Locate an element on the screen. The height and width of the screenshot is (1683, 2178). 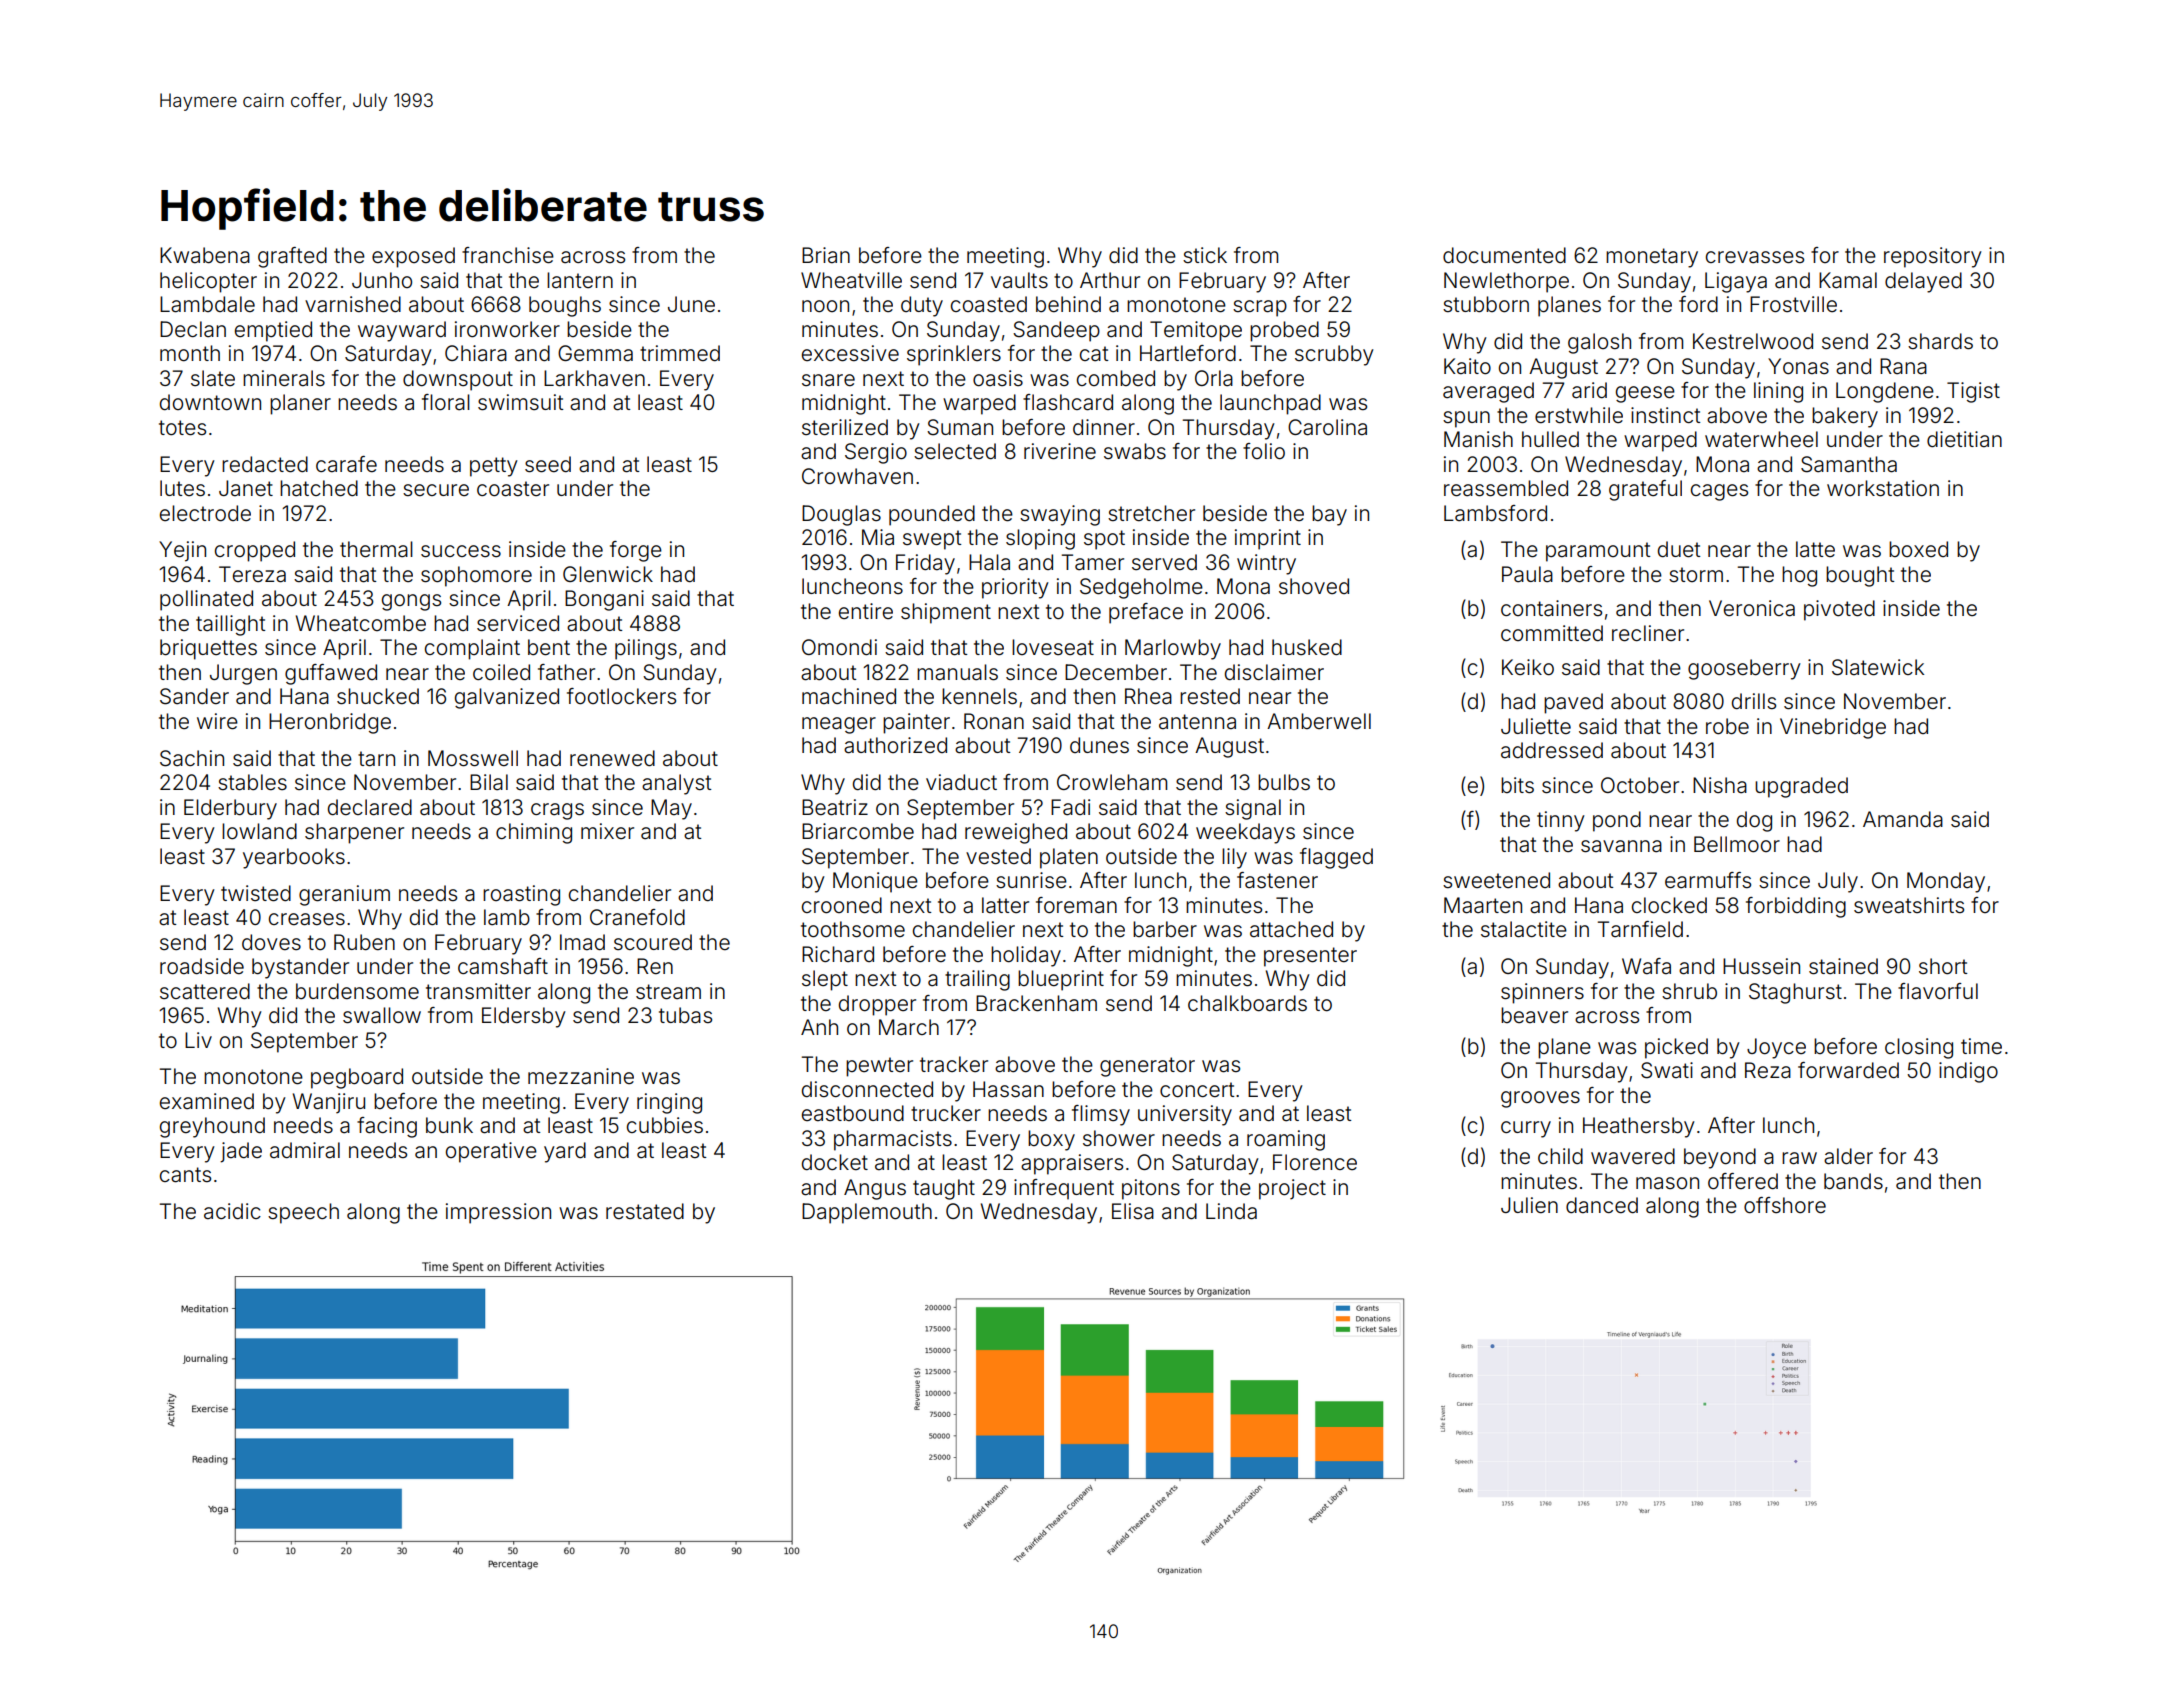
manuals is located at coordinates (957, 672).
